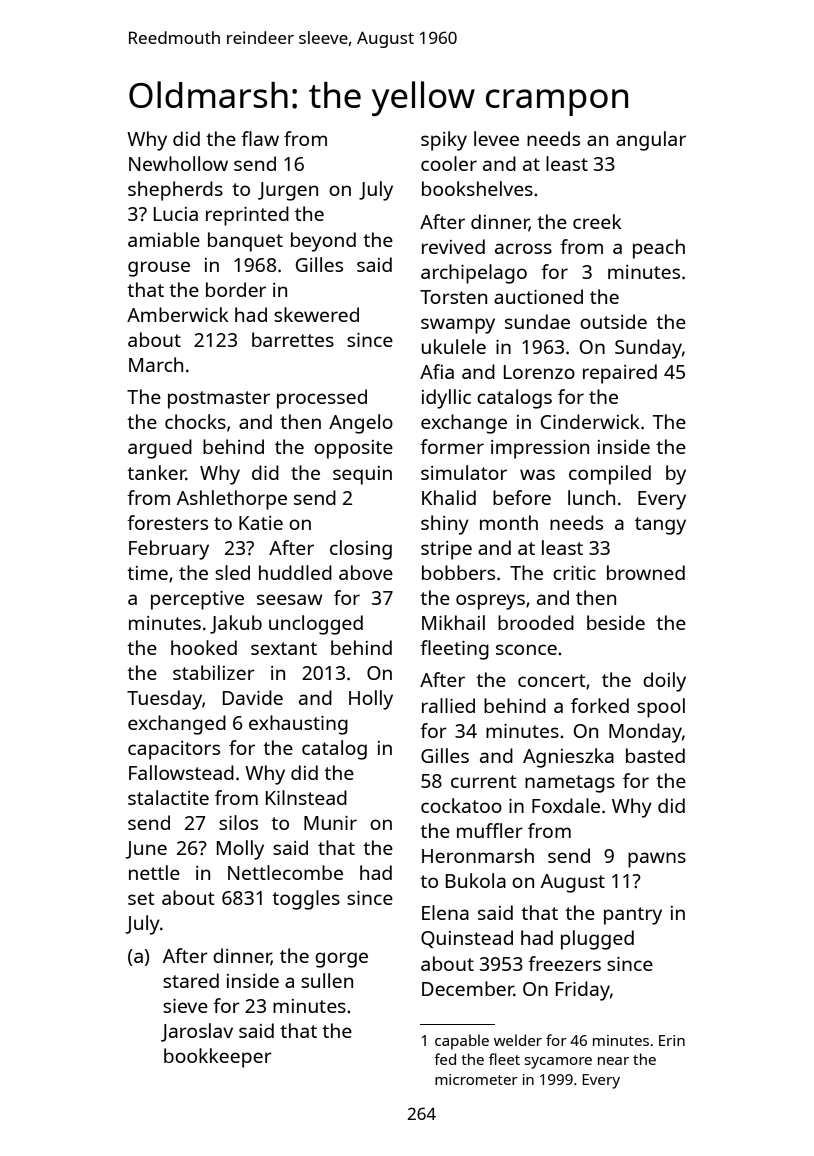  Describe the element at coordinates (651, 141) in the screenshot. I see `angular` at that location.
